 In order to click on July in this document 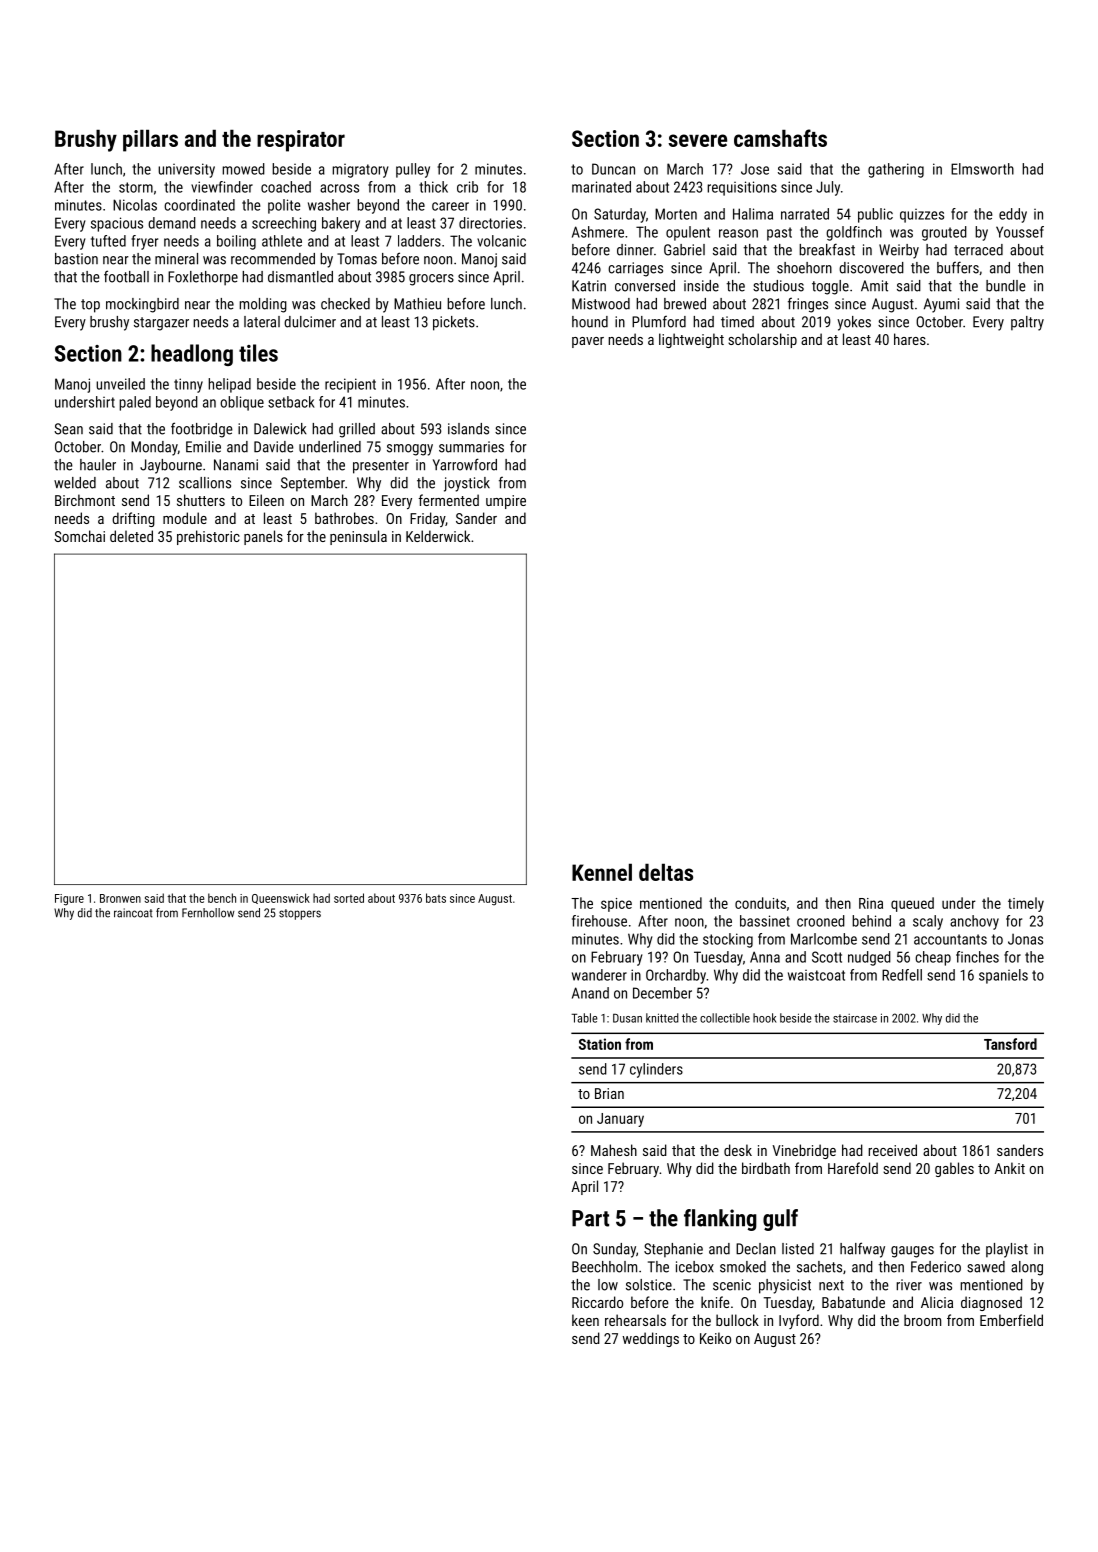, I will do `click(828, 188)`.
